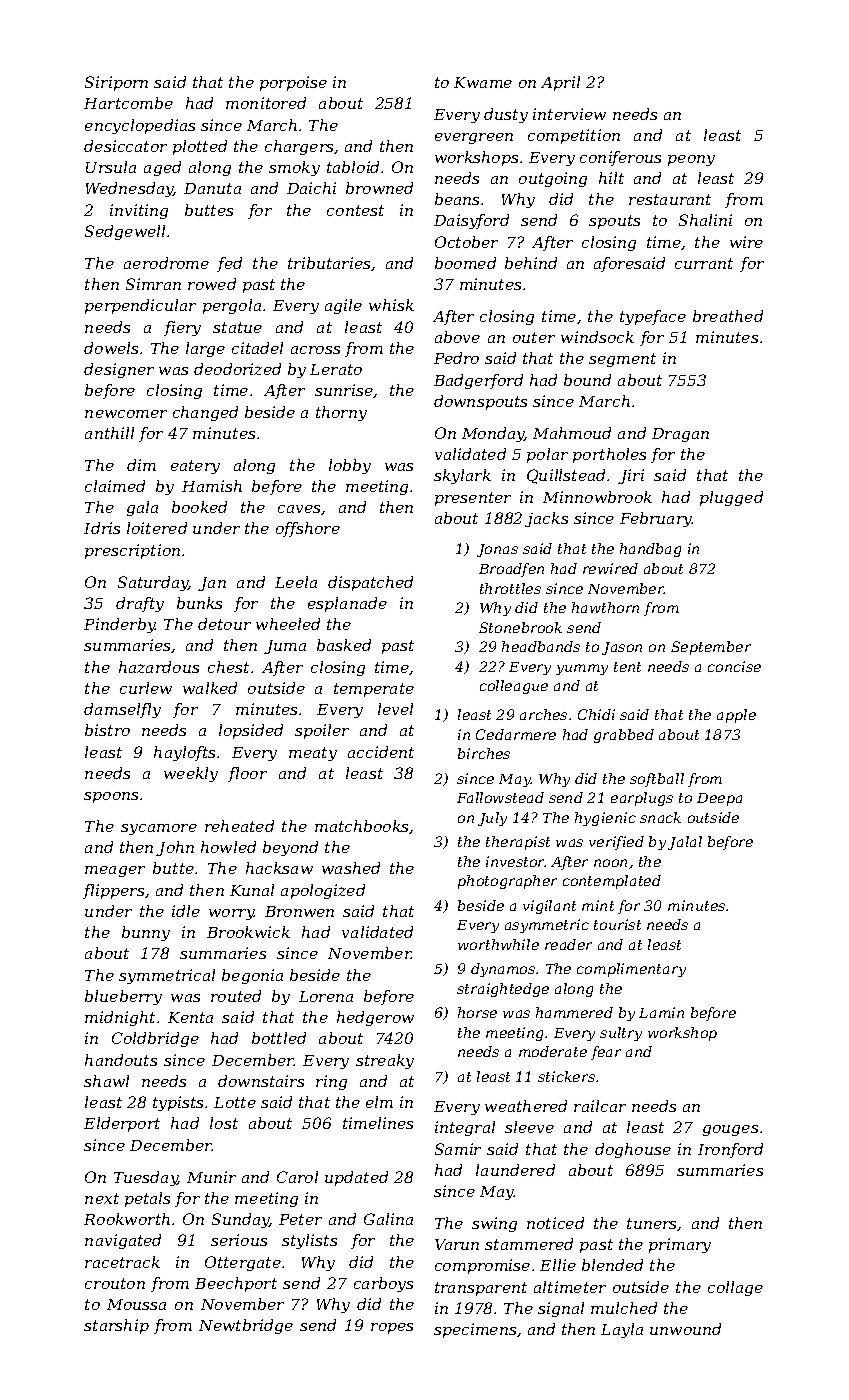 The width and height of the document is (849, 1400). What do you see at coordinates (560, 83) in the document?
I see `April` at bounding box center [560, 83].
